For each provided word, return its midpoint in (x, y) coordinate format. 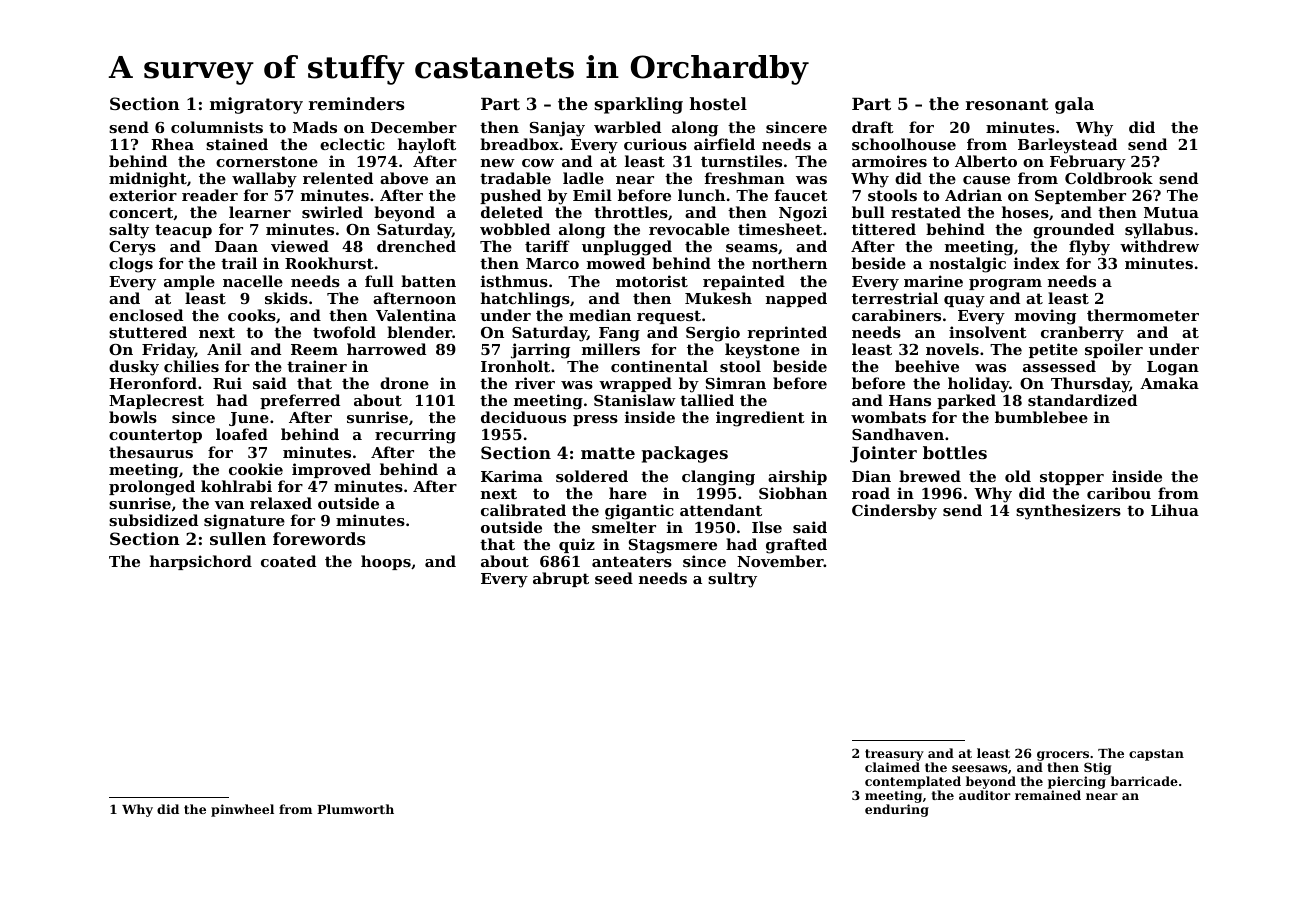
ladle (583, 178)
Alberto (986, 161)
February (1088, 163)
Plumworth (355, 809)
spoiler (1114, 350)
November (780, 561)
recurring (415, 436)
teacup (183, 231)
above (404, 178)
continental (659, 366)
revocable (689, 229)
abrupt (561, 579)
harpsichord (201, 562)
